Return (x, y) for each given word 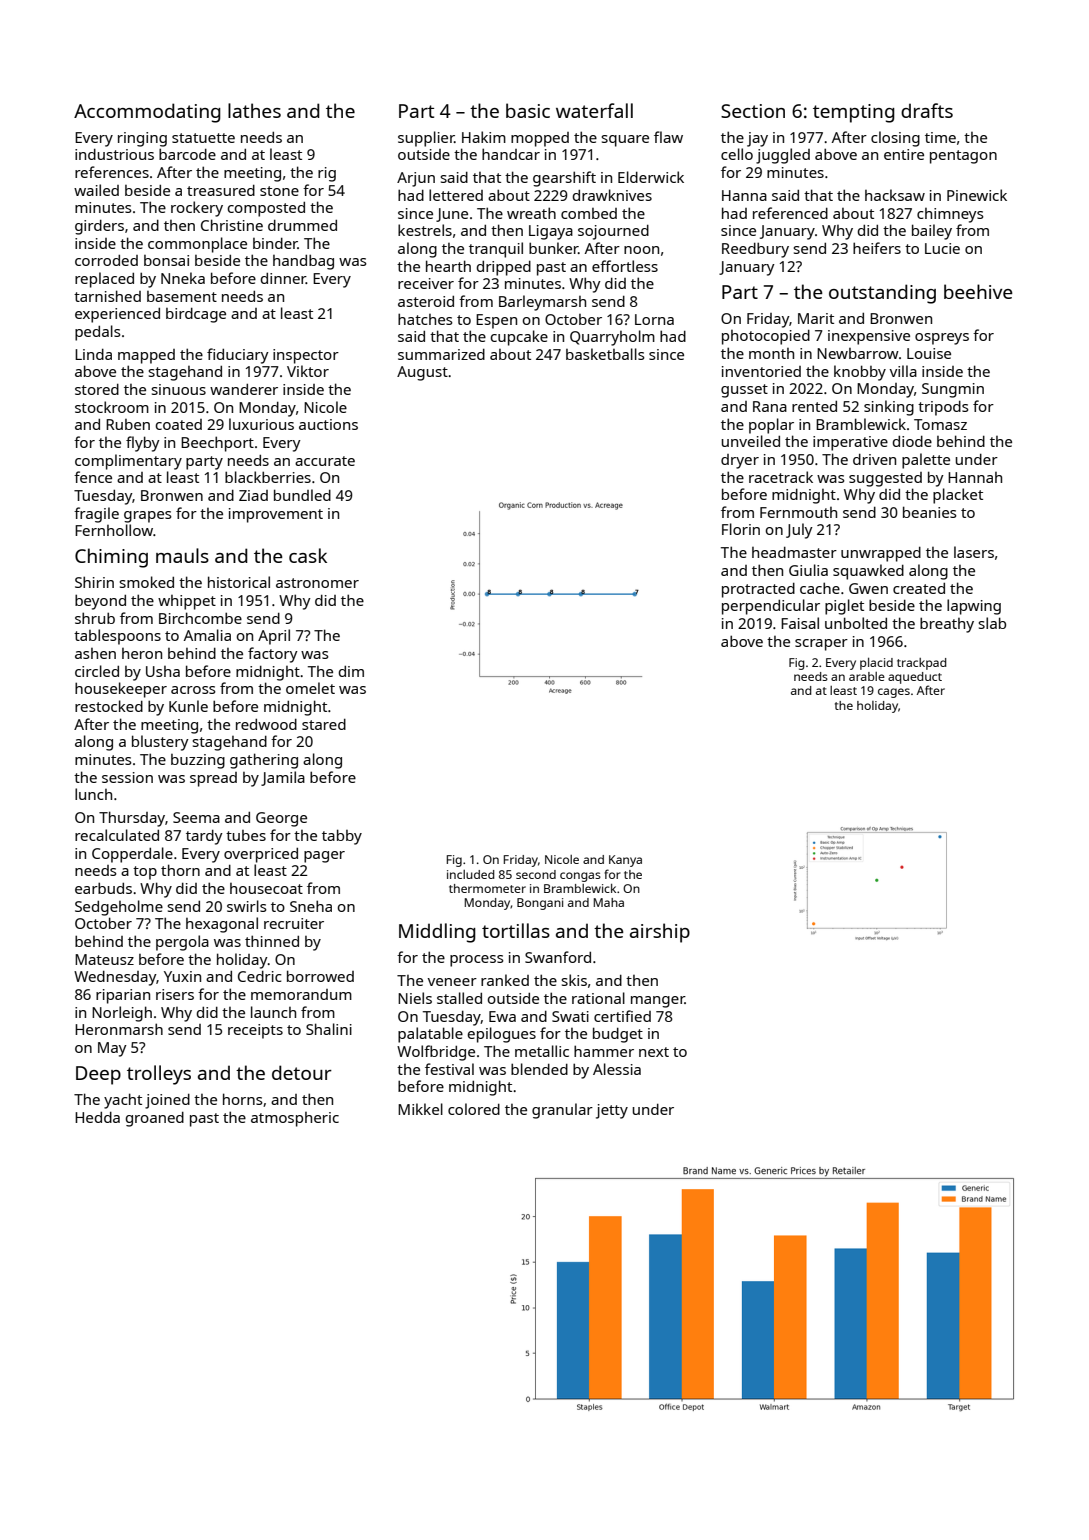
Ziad (253, 495)
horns (243, 1099)
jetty (612, 1111)
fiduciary (238, 356)
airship (660, 933)
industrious (114, 154)
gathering (264, 761)
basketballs (605, 354)
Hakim (484, 137)
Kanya (625, 861)
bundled (302, 495)
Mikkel (420, 1109)
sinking (889, 408)
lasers (974, 552)
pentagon (963, 157)
